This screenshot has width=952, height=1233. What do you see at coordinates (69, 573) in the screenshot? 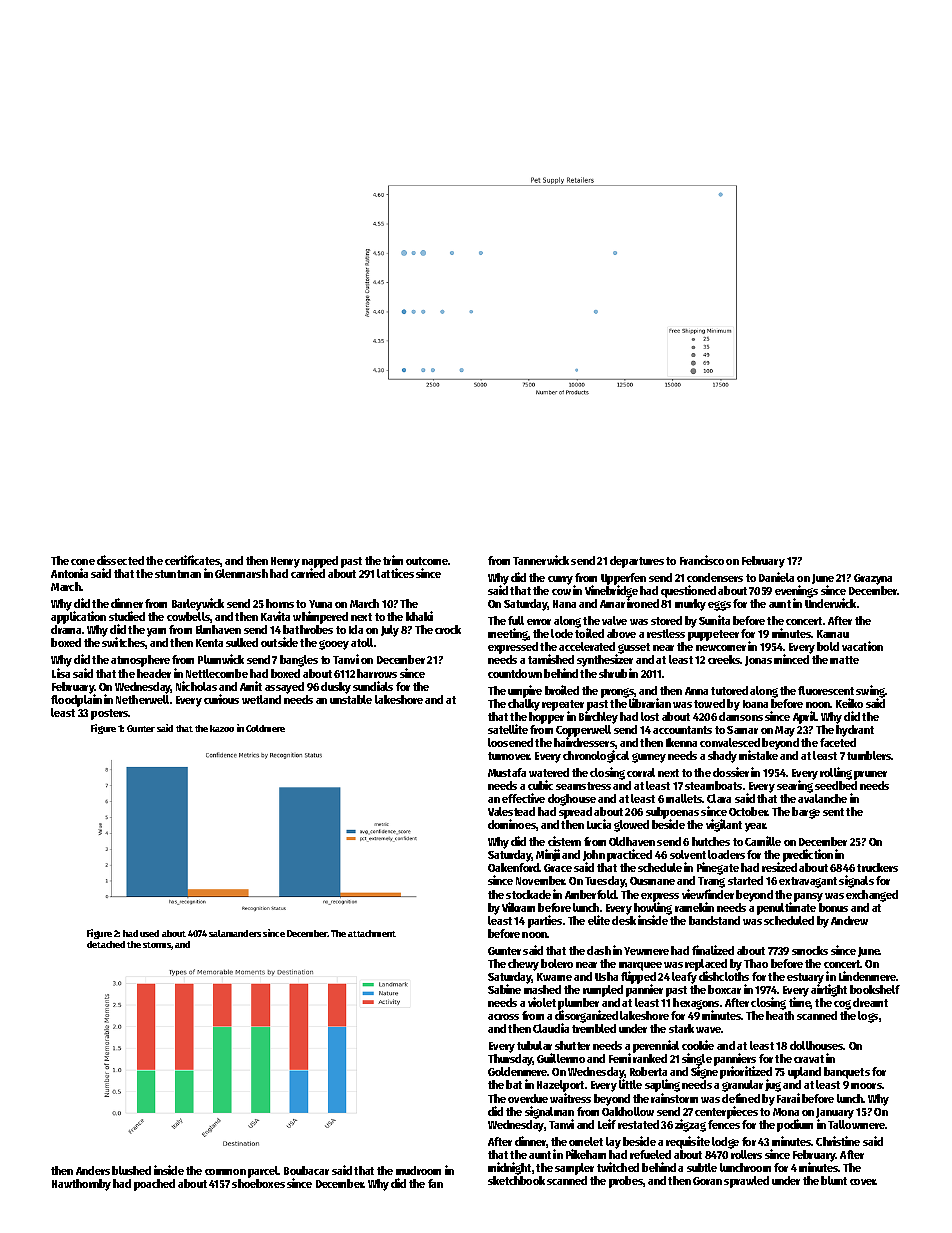
I see `Antonia` at bounding box center [69, 573].
